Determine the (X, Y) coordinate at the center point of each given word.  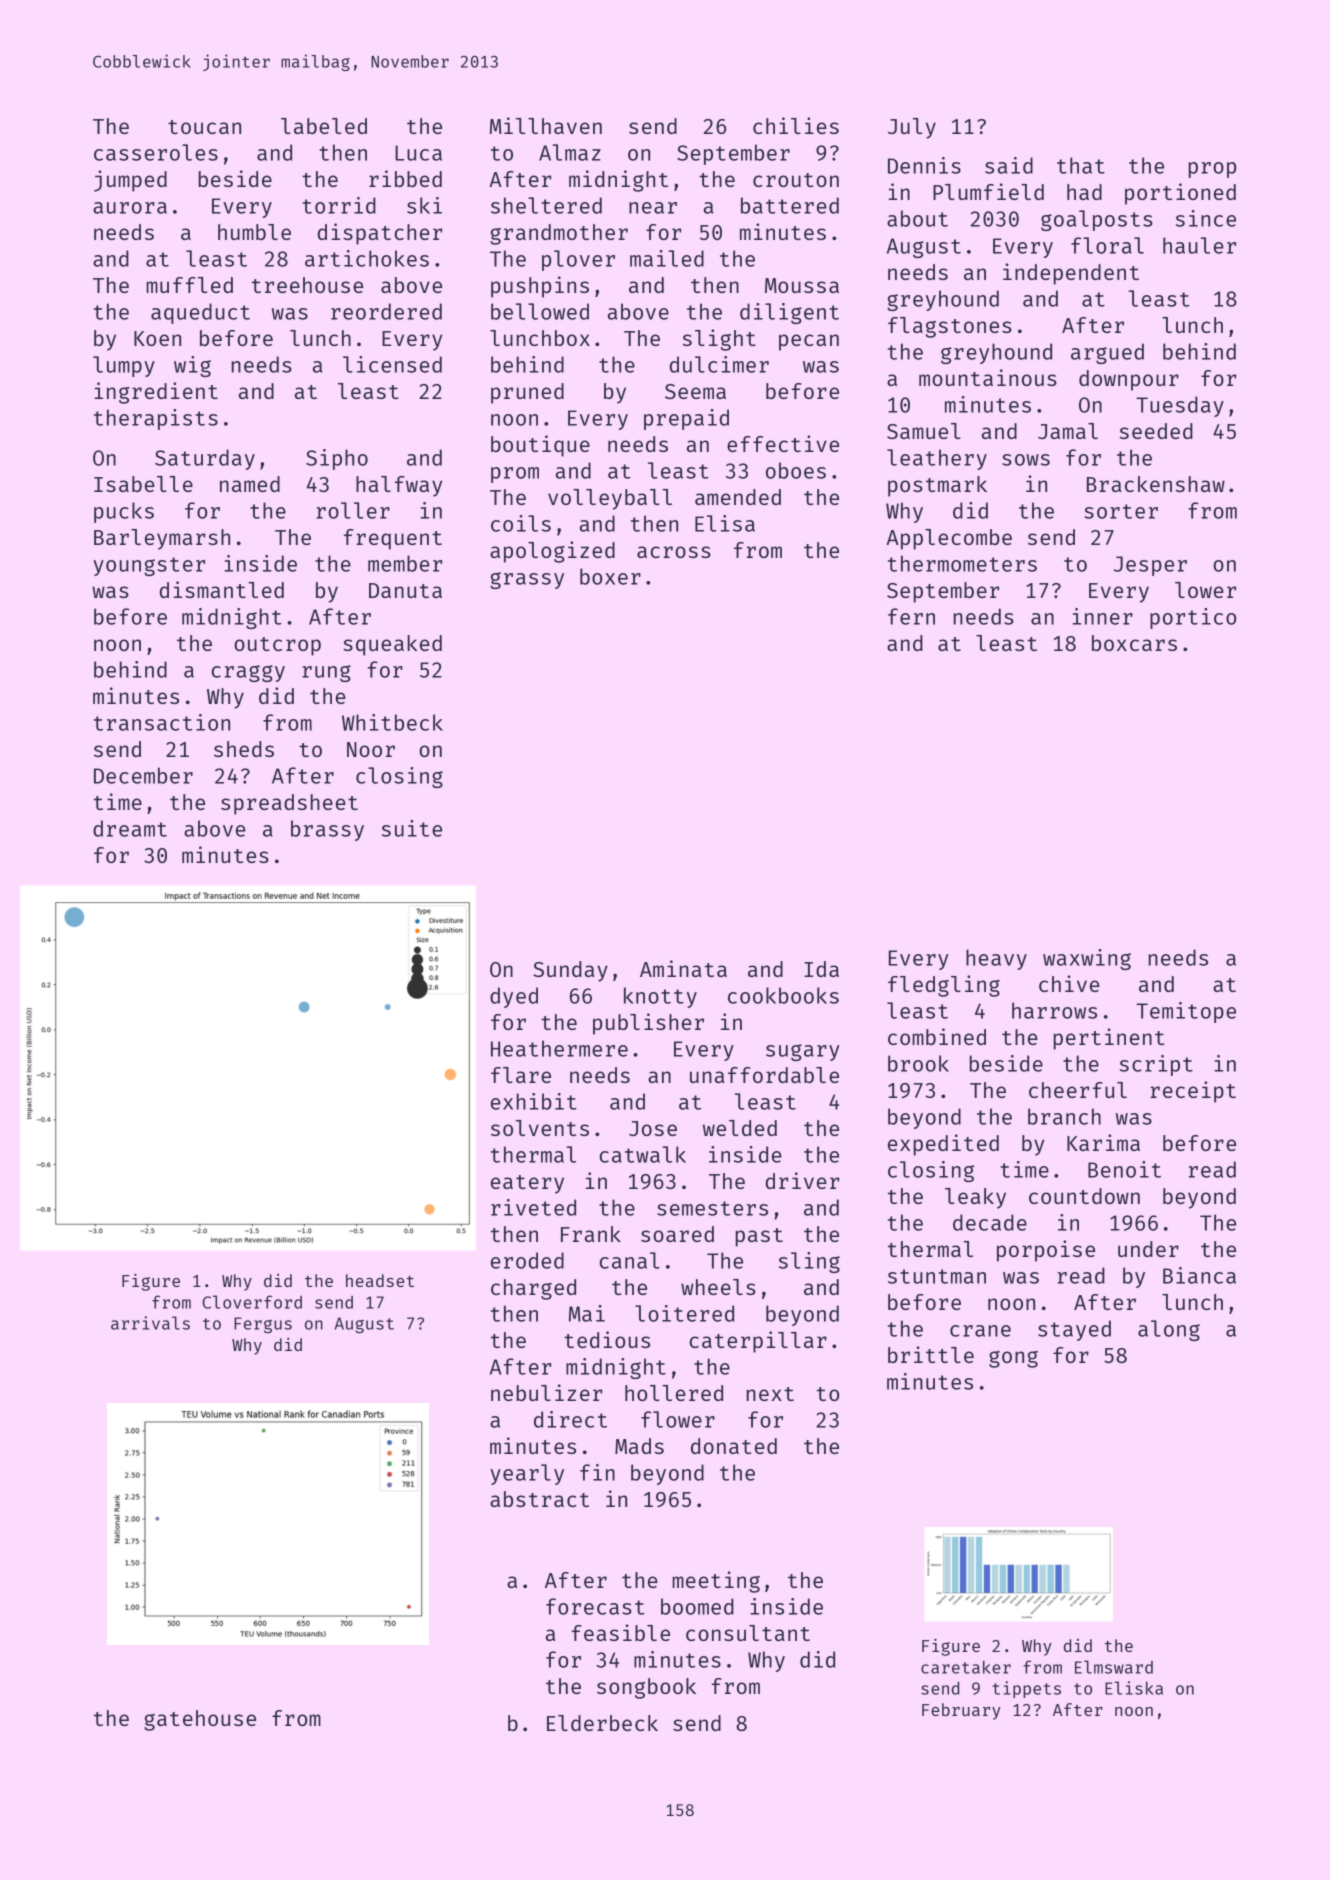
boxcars (1134, 643)
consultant (748, 1633)
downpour (1129, 380)
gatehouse (200, 1720)
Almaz (570, 152)
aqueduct (200, 313)
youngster (149, 566)
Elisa (725, 523)
